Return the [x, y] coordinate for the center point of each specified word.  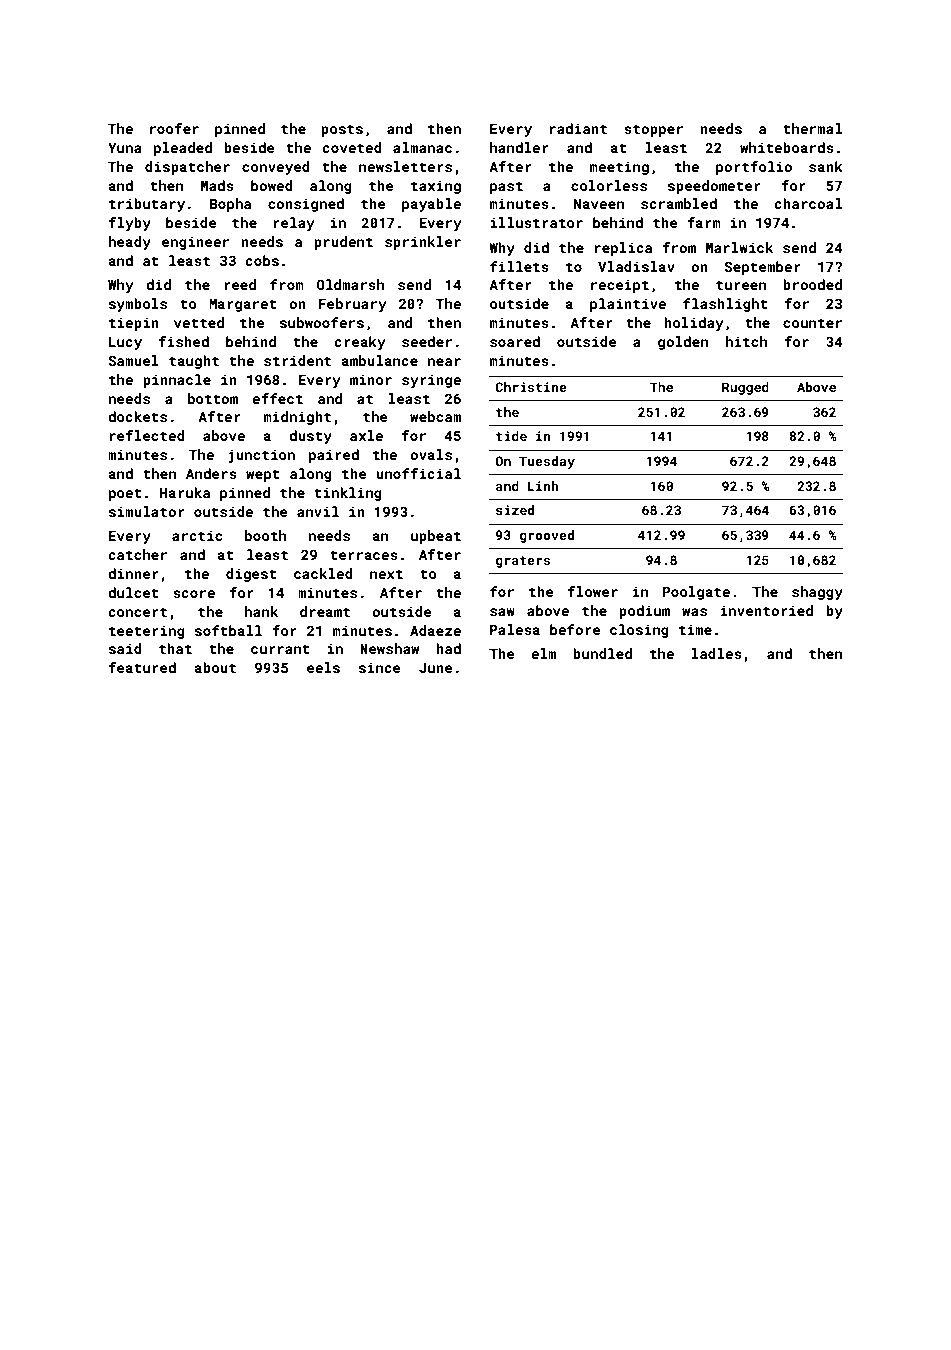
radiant [578, 128]
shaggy [817, 593]
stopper [653, 130]
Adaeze [435, 630]
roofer [174, 128]
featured [142, 667]
